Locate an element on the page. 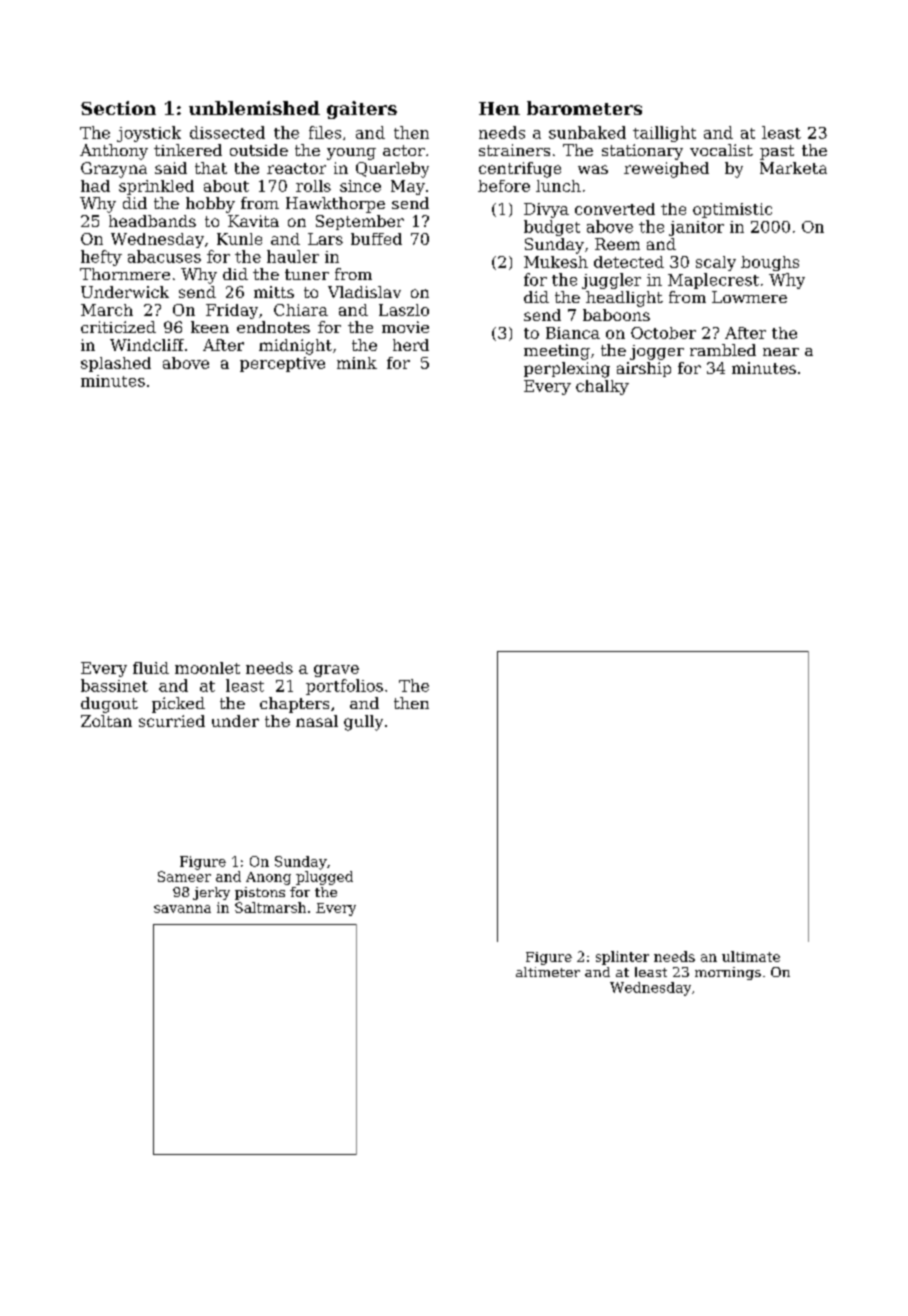 The width and height of the page is (908, 1316). bassinet is located at coordinates (114, 685).
